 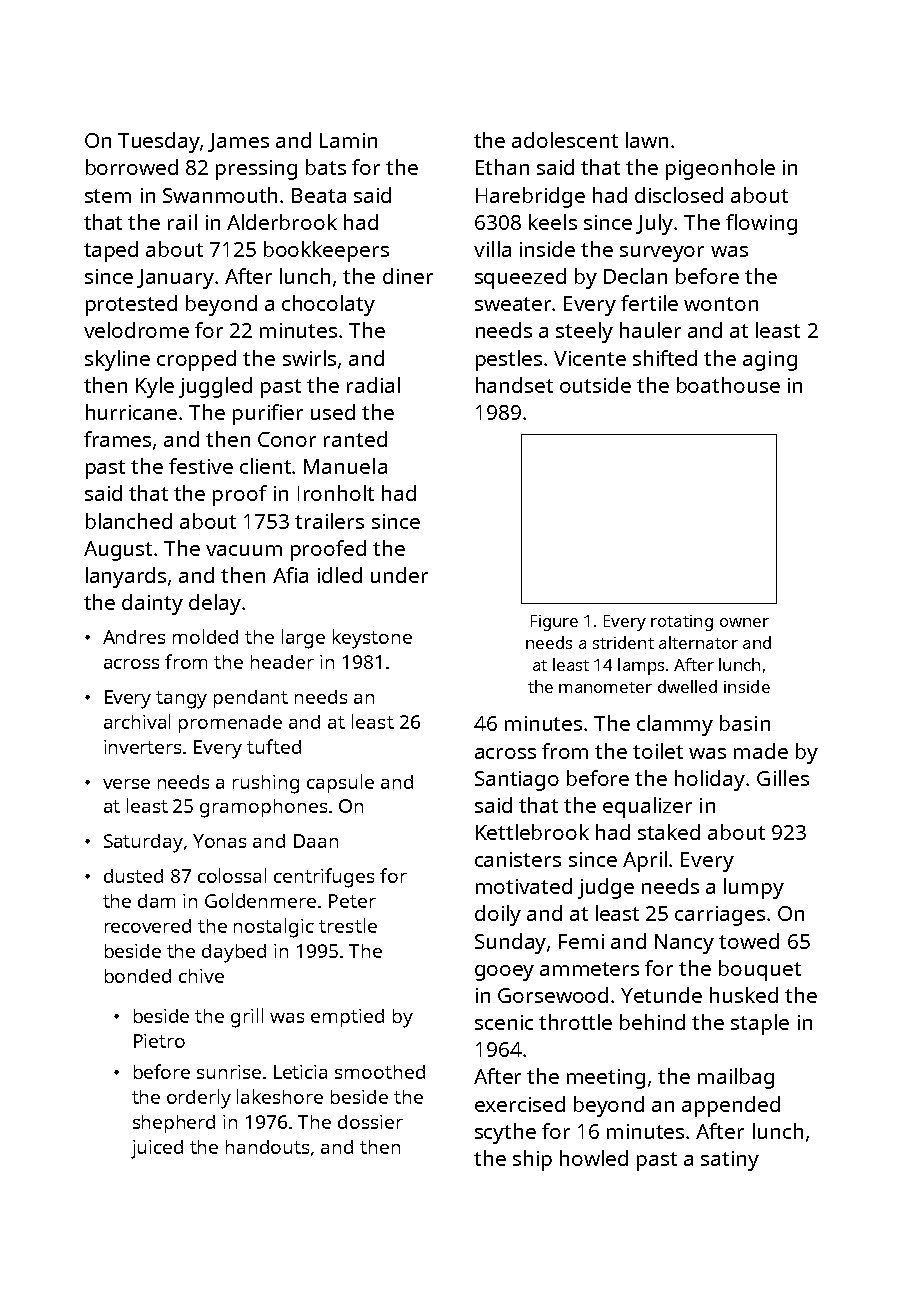 What do you see at coordinates (126, 577) in the document?
I see `lanyards` at bounding box center [126, 577].
